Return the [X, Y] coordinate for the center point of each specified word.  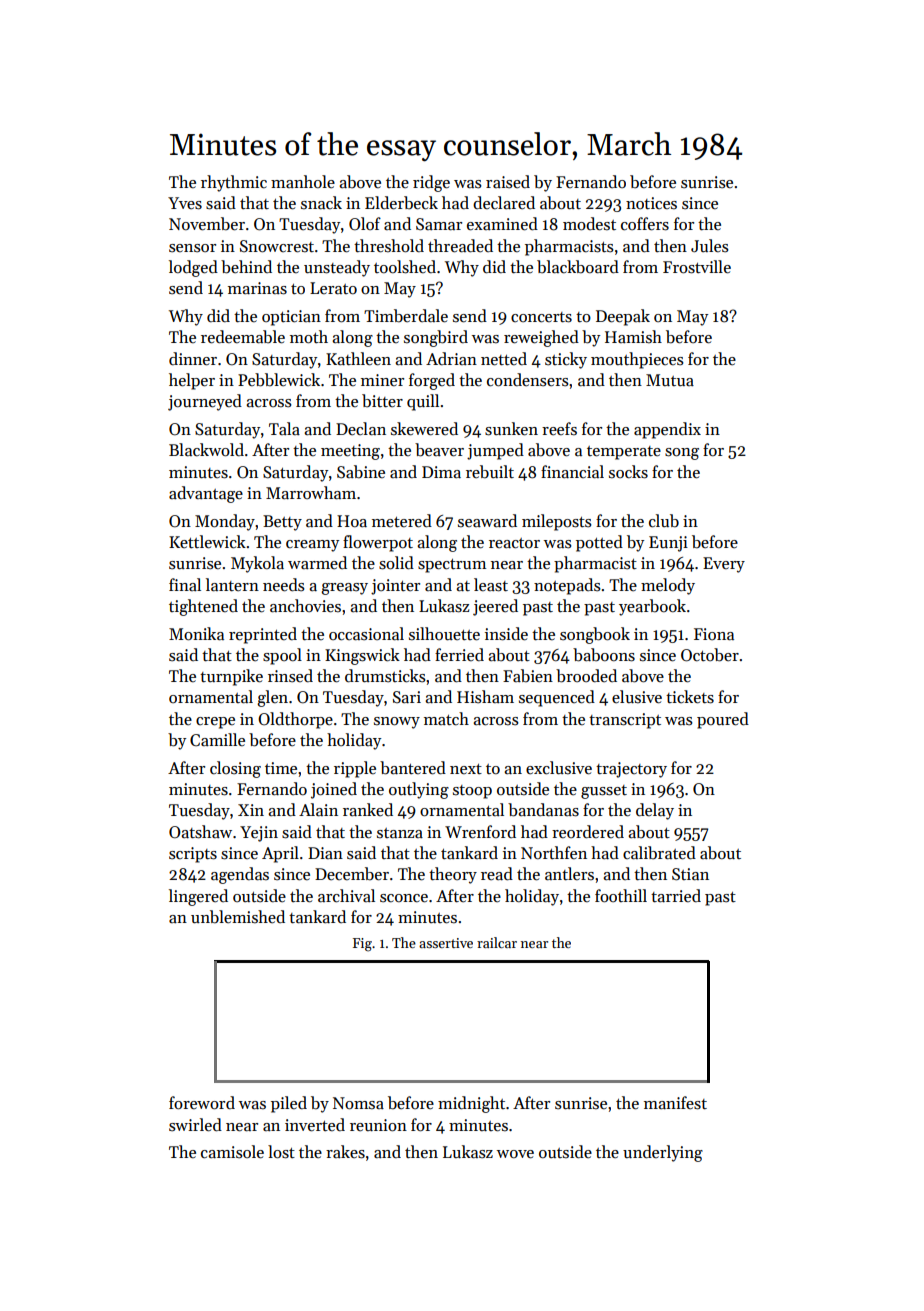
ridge [431, 183]
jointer [395, 587]
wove [515, 1154]
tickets [690, 697]
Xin [251, 810]
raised [508, 182]
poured [723, 720]
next [466, 769]
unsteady [337, 268]
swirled [195, 1125]
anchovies [305, 606]
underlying [663, 1153]
